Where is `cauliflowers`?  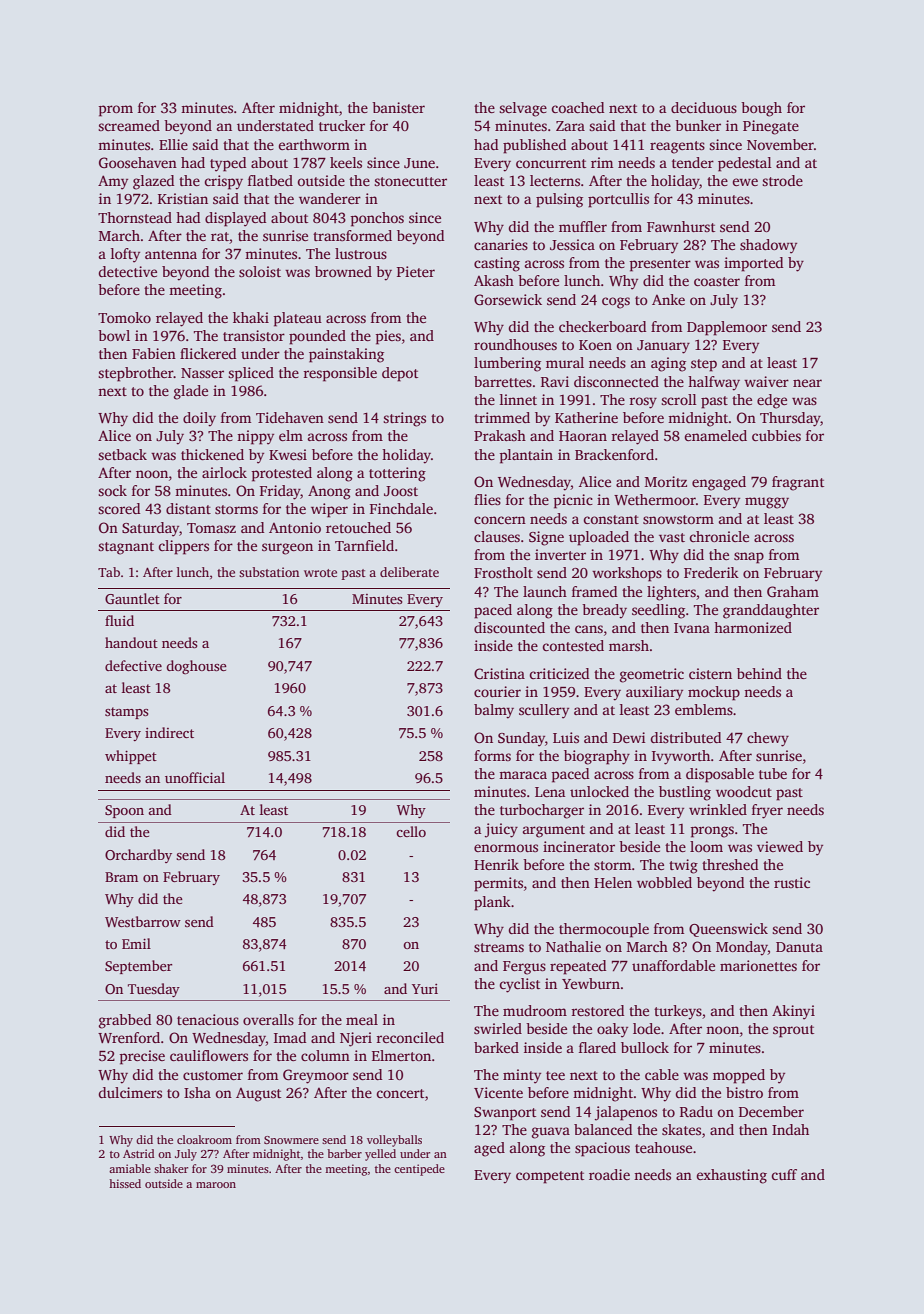
cauliflowers is located at coordinates (209, 1055).
